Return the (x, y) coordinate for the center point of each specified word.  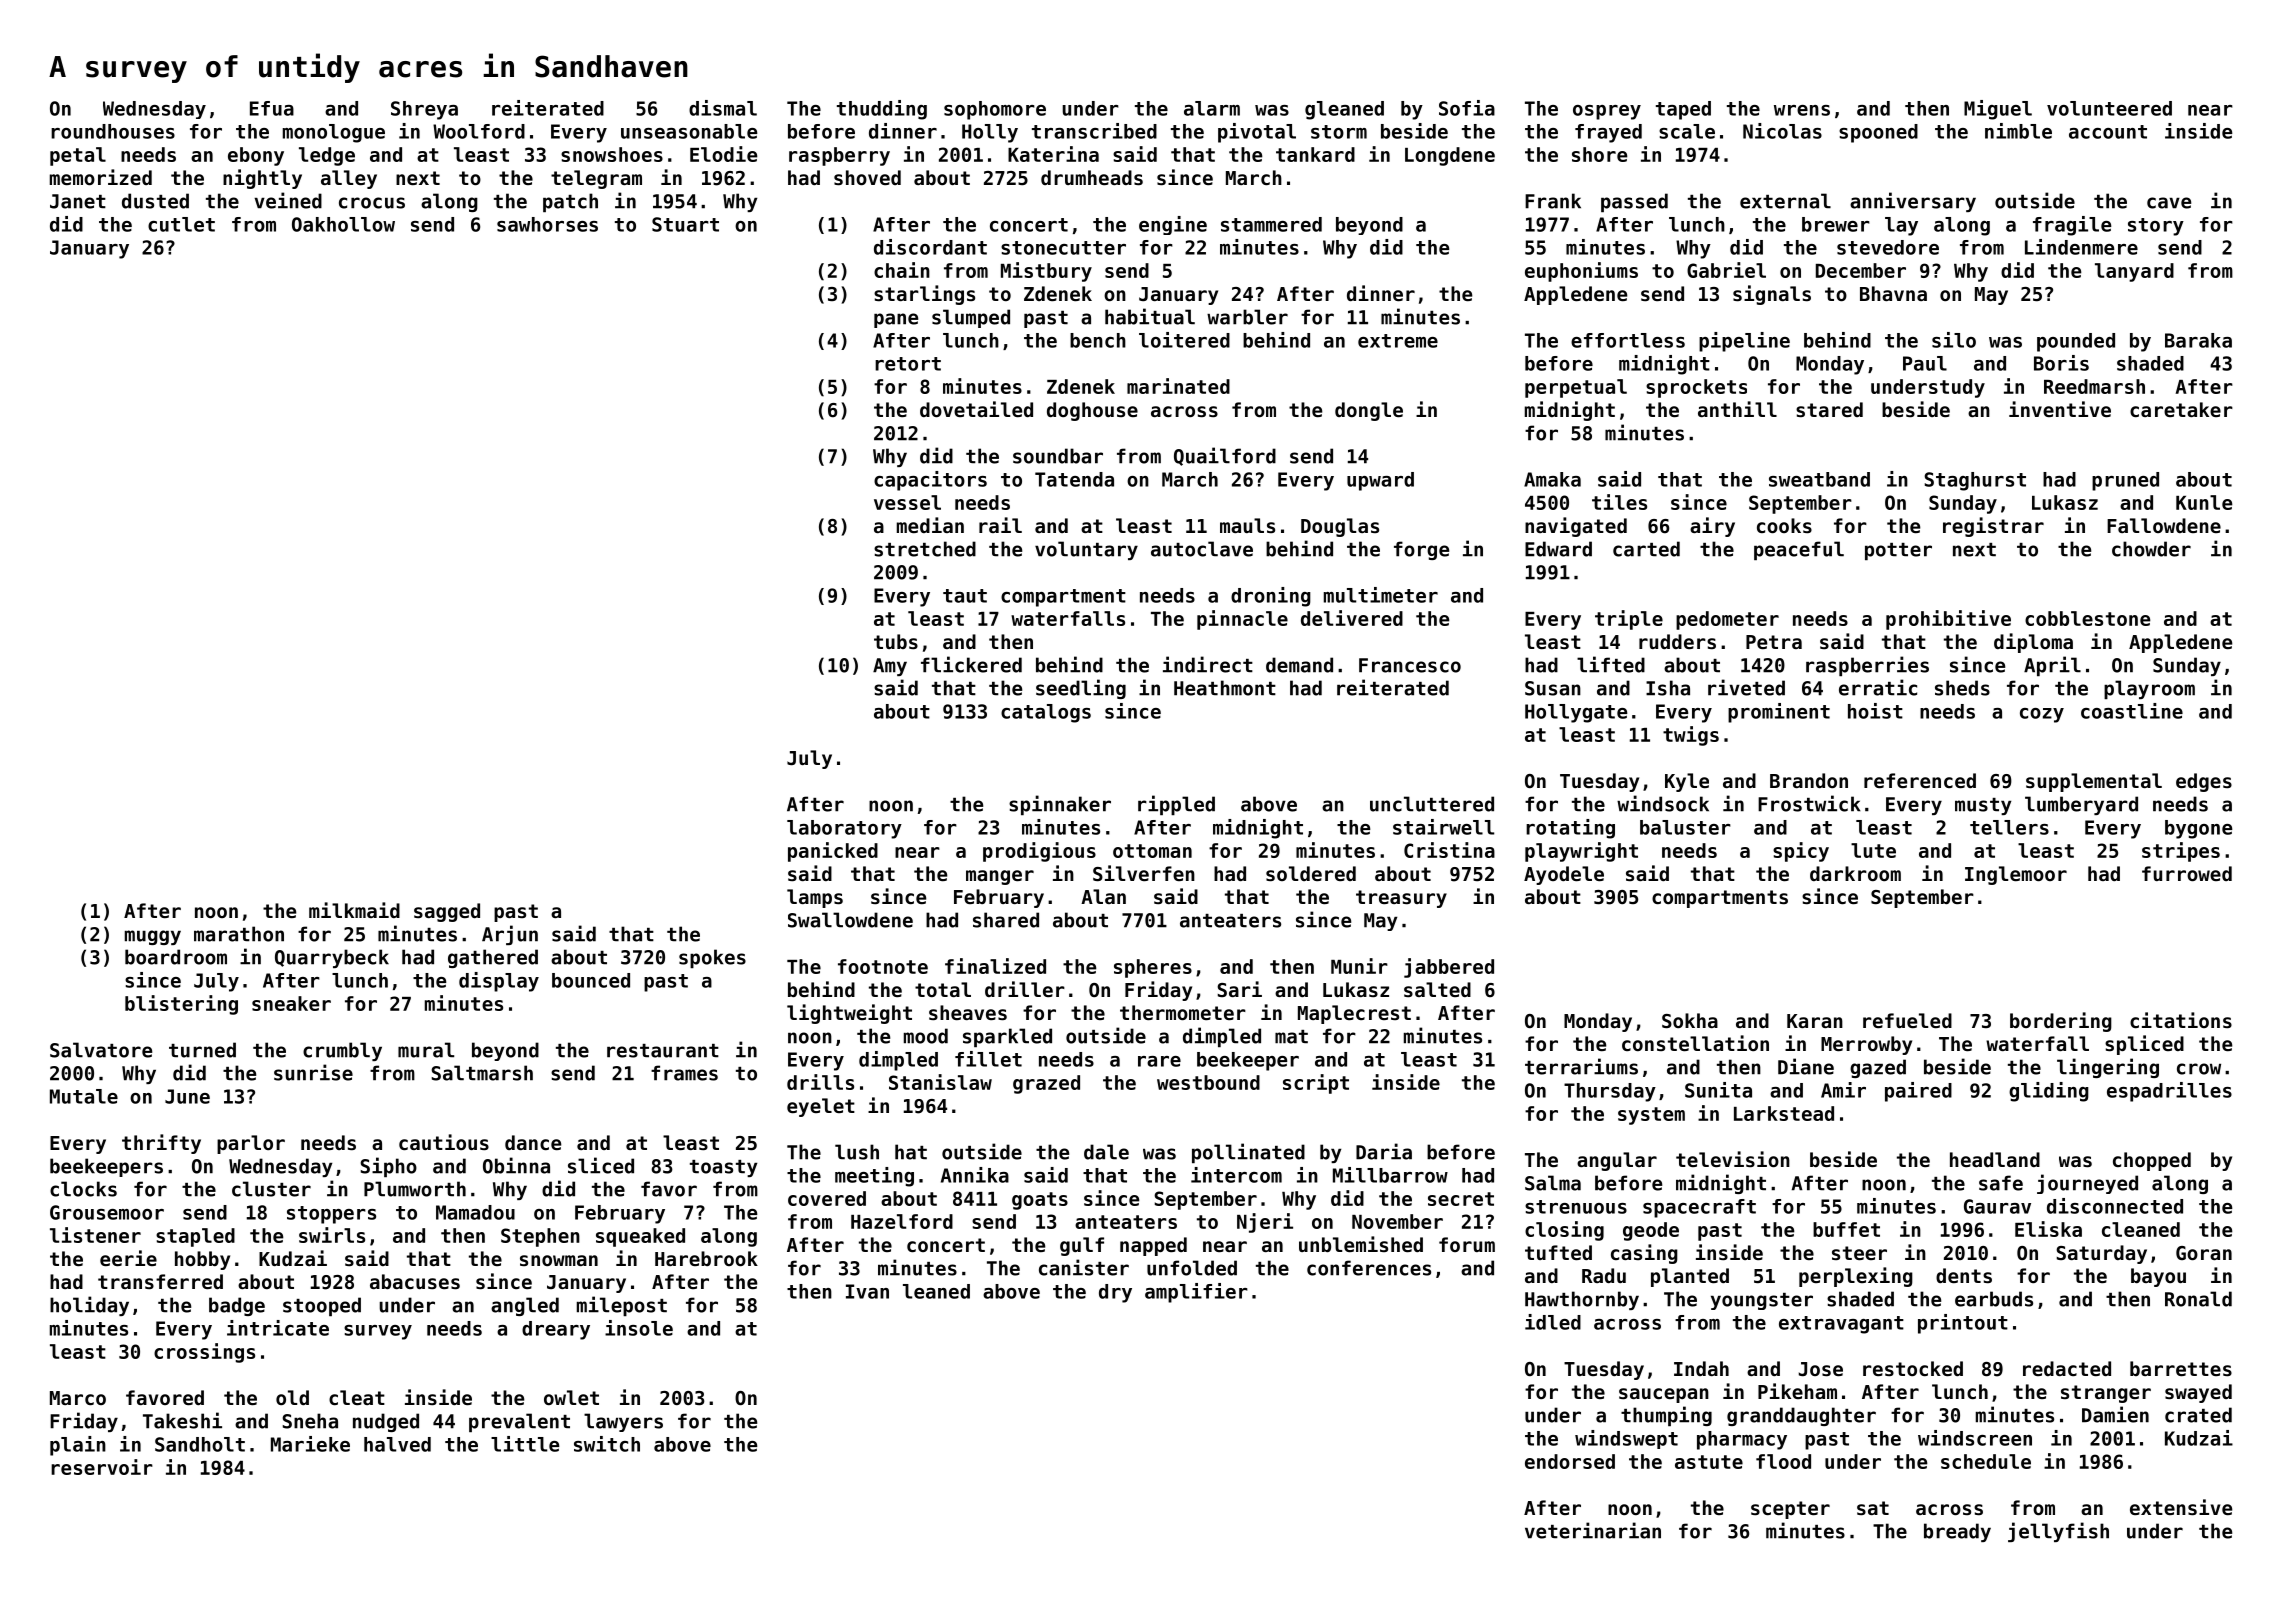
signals (1772, 295)
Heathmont (1225, 688)
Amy (890, 667)
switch (607, 1444)
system (1651, 1116)
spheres (1153, 968)
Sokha (1690, 1020)
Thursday (1610, 1092)
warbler (1247, 317)
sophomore (995, 110)
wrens (1802, 110)
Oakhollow (343, 224)
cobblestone (2087, 618)
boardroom (176, 957)
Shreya (424, 110)
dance (533, 1142)
